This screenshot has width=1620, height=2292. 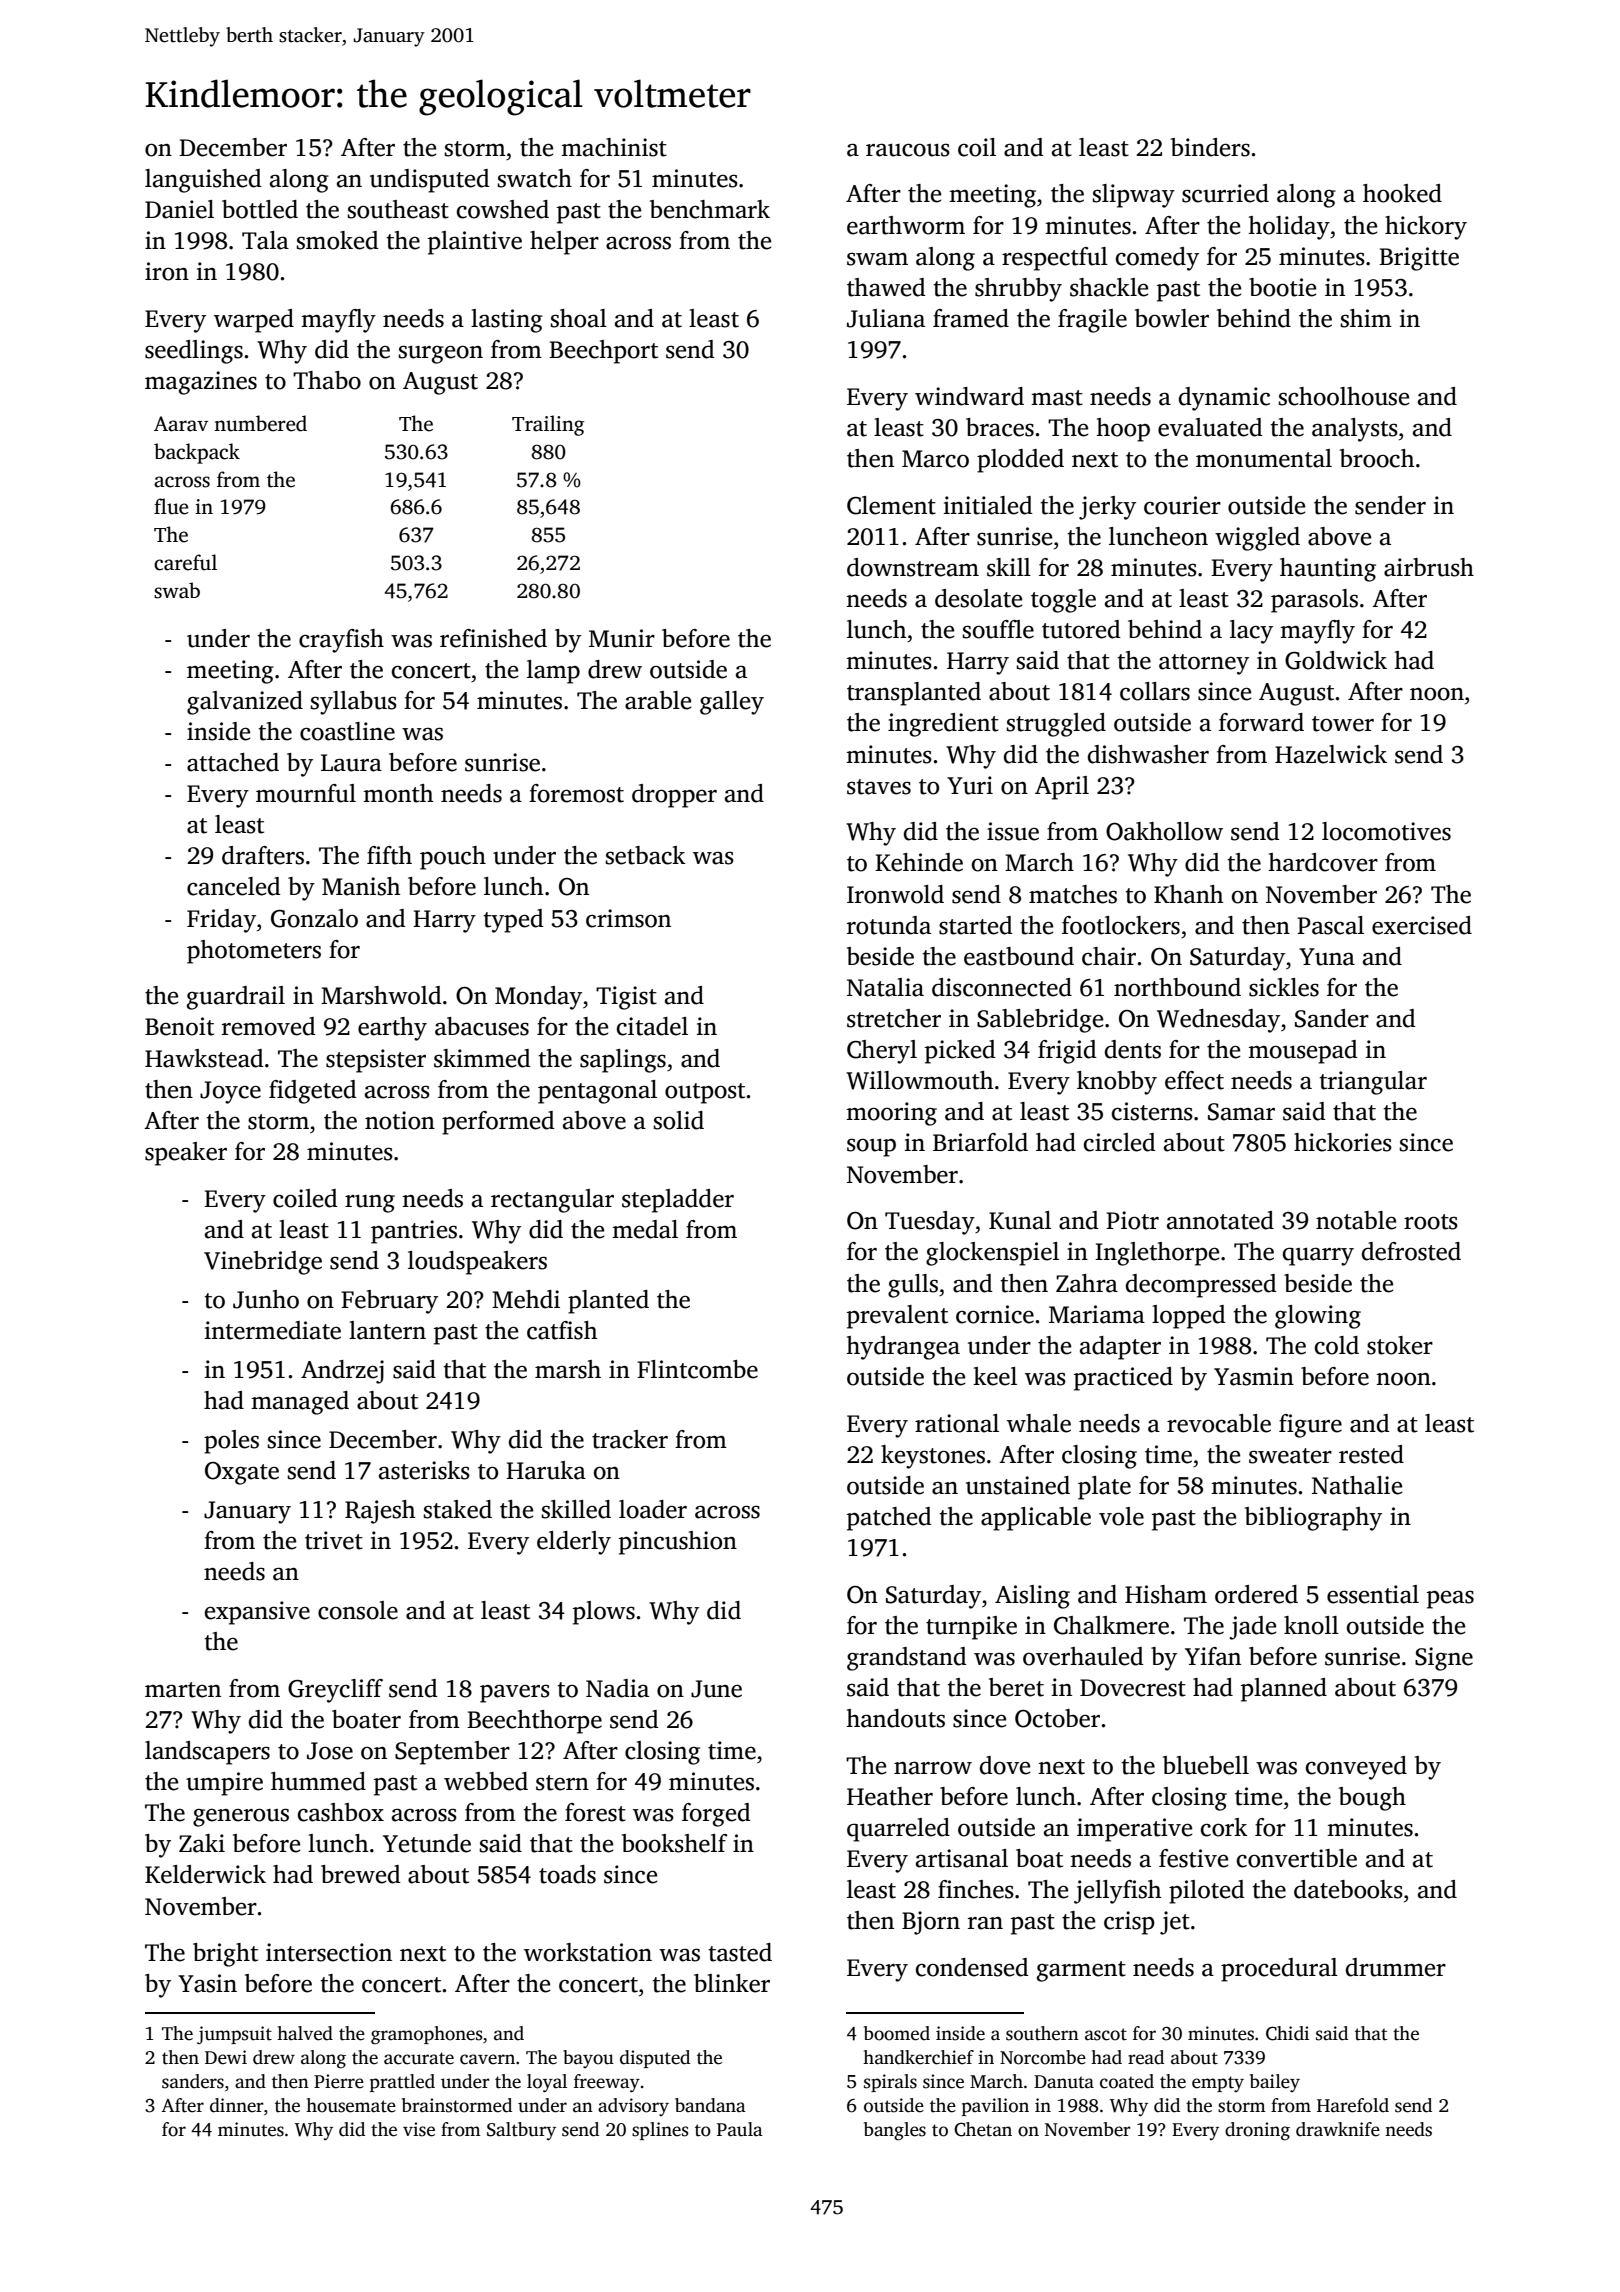 What do you see at coordinates (1057, 1718) in the screenshot?
I see `October` at bounding box center [1057, 1718].
